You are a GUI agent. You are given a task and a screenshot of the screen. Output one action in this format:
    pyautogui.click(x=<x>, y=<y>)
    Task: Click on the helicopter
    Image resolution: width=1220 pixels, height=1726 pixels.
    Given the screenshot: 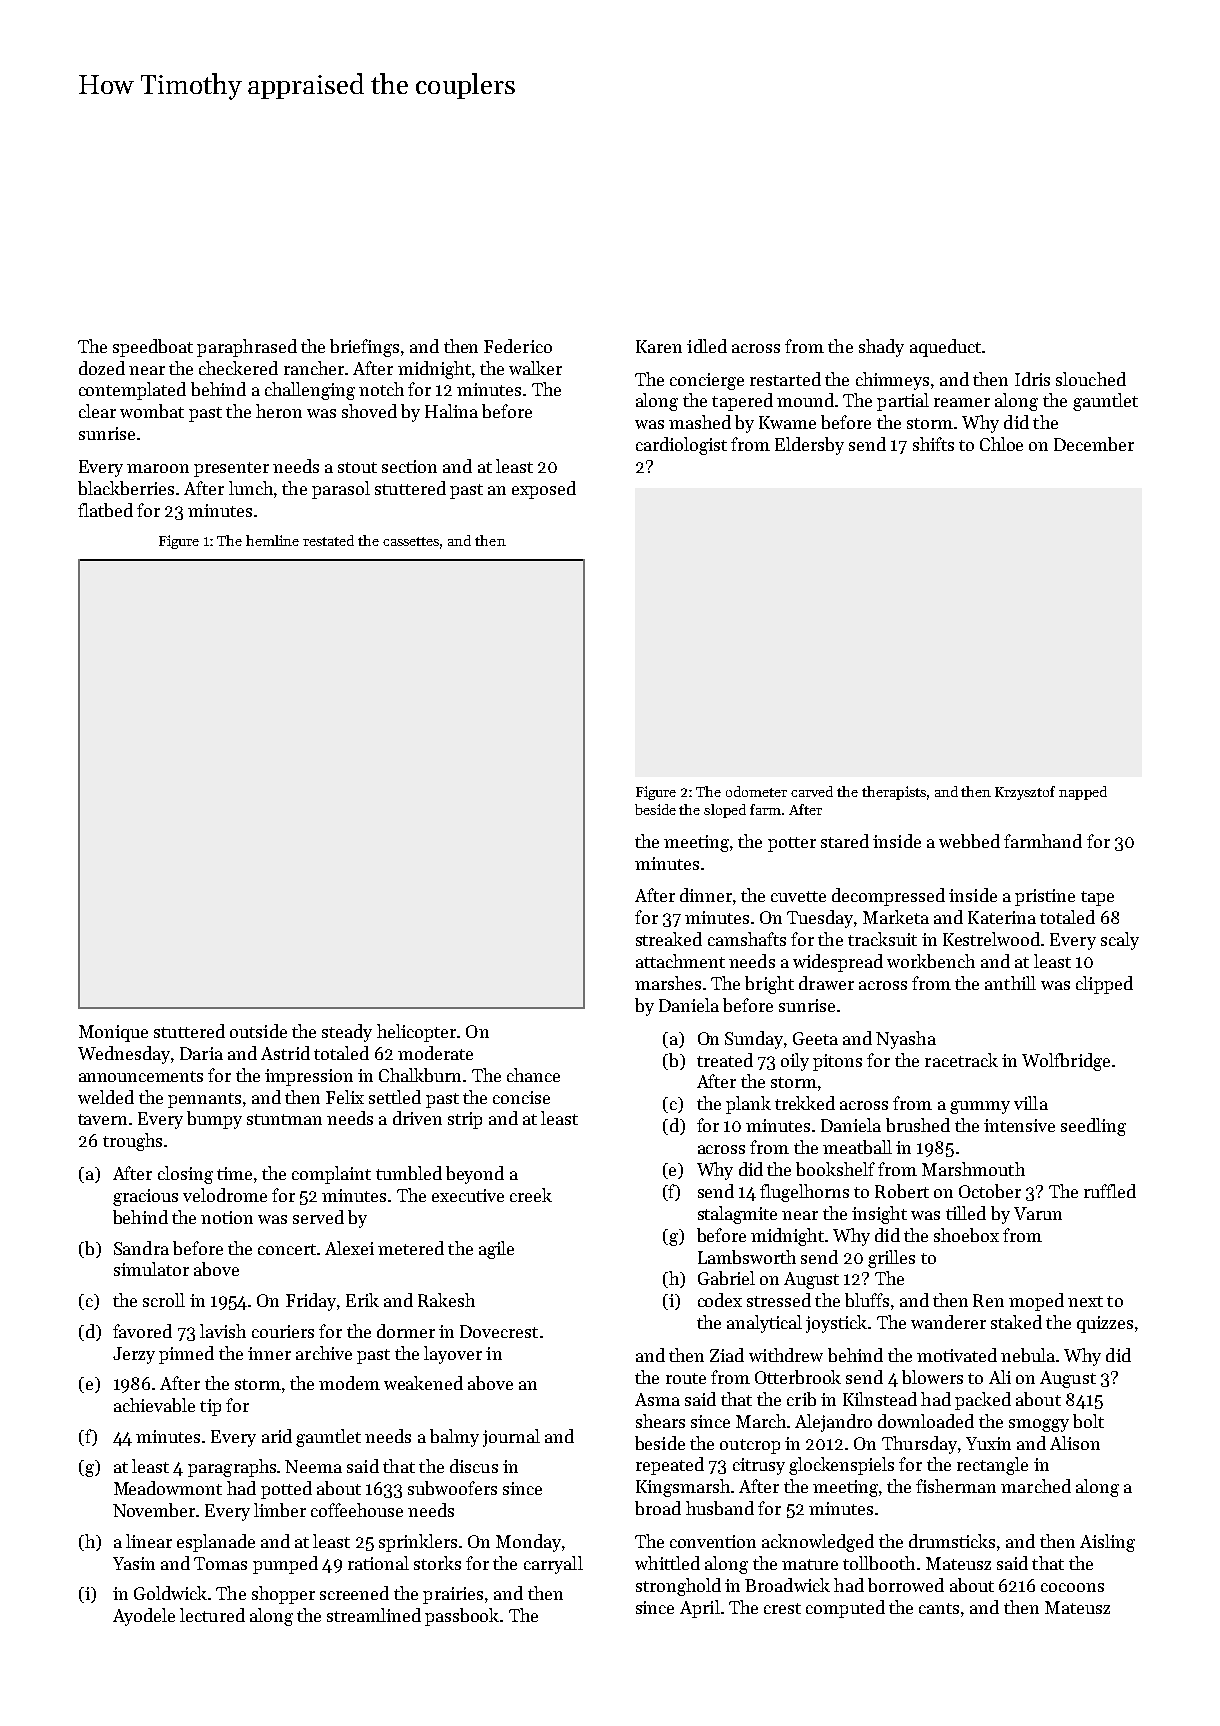 What is the action you would take?
    pyautogui.click(x=416, y=1033)
